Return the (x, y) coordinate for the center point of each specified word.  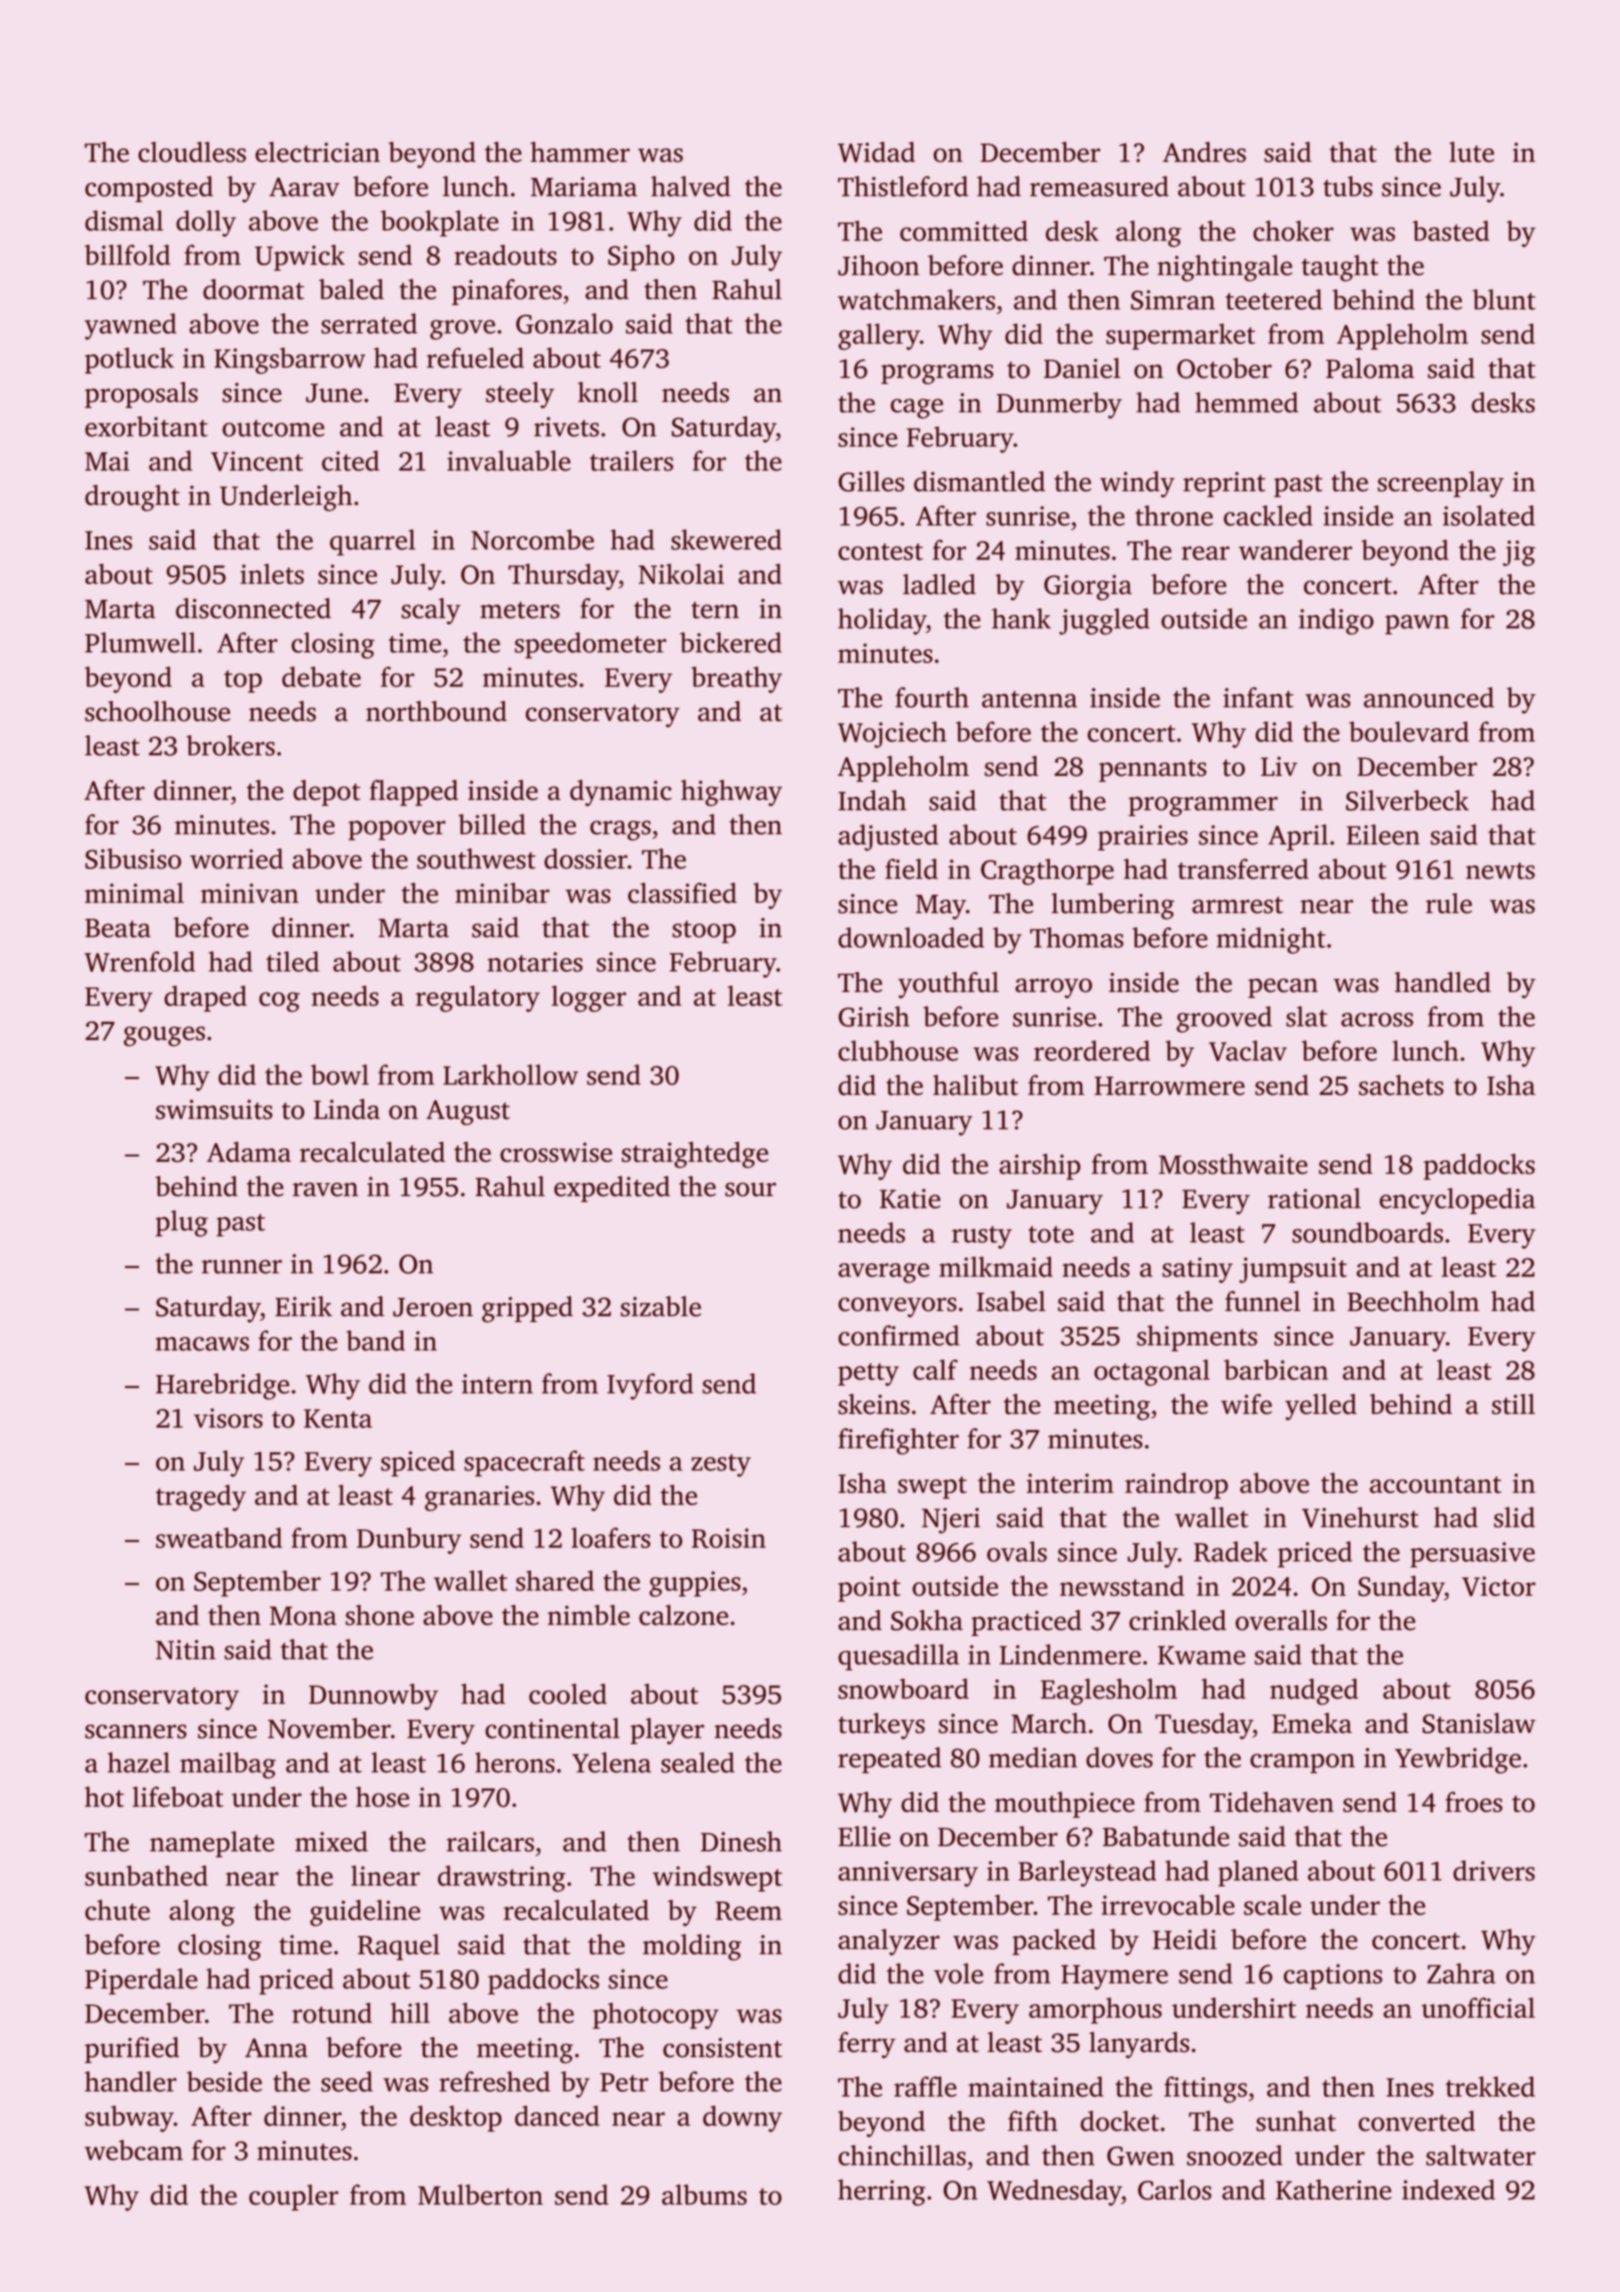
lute (1471, 152)
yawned (131, 326)
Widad (876, 152)
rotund (332, 2012)
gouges (164, 1036)
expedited (612, 1189)
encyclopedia (1457, 1201)
